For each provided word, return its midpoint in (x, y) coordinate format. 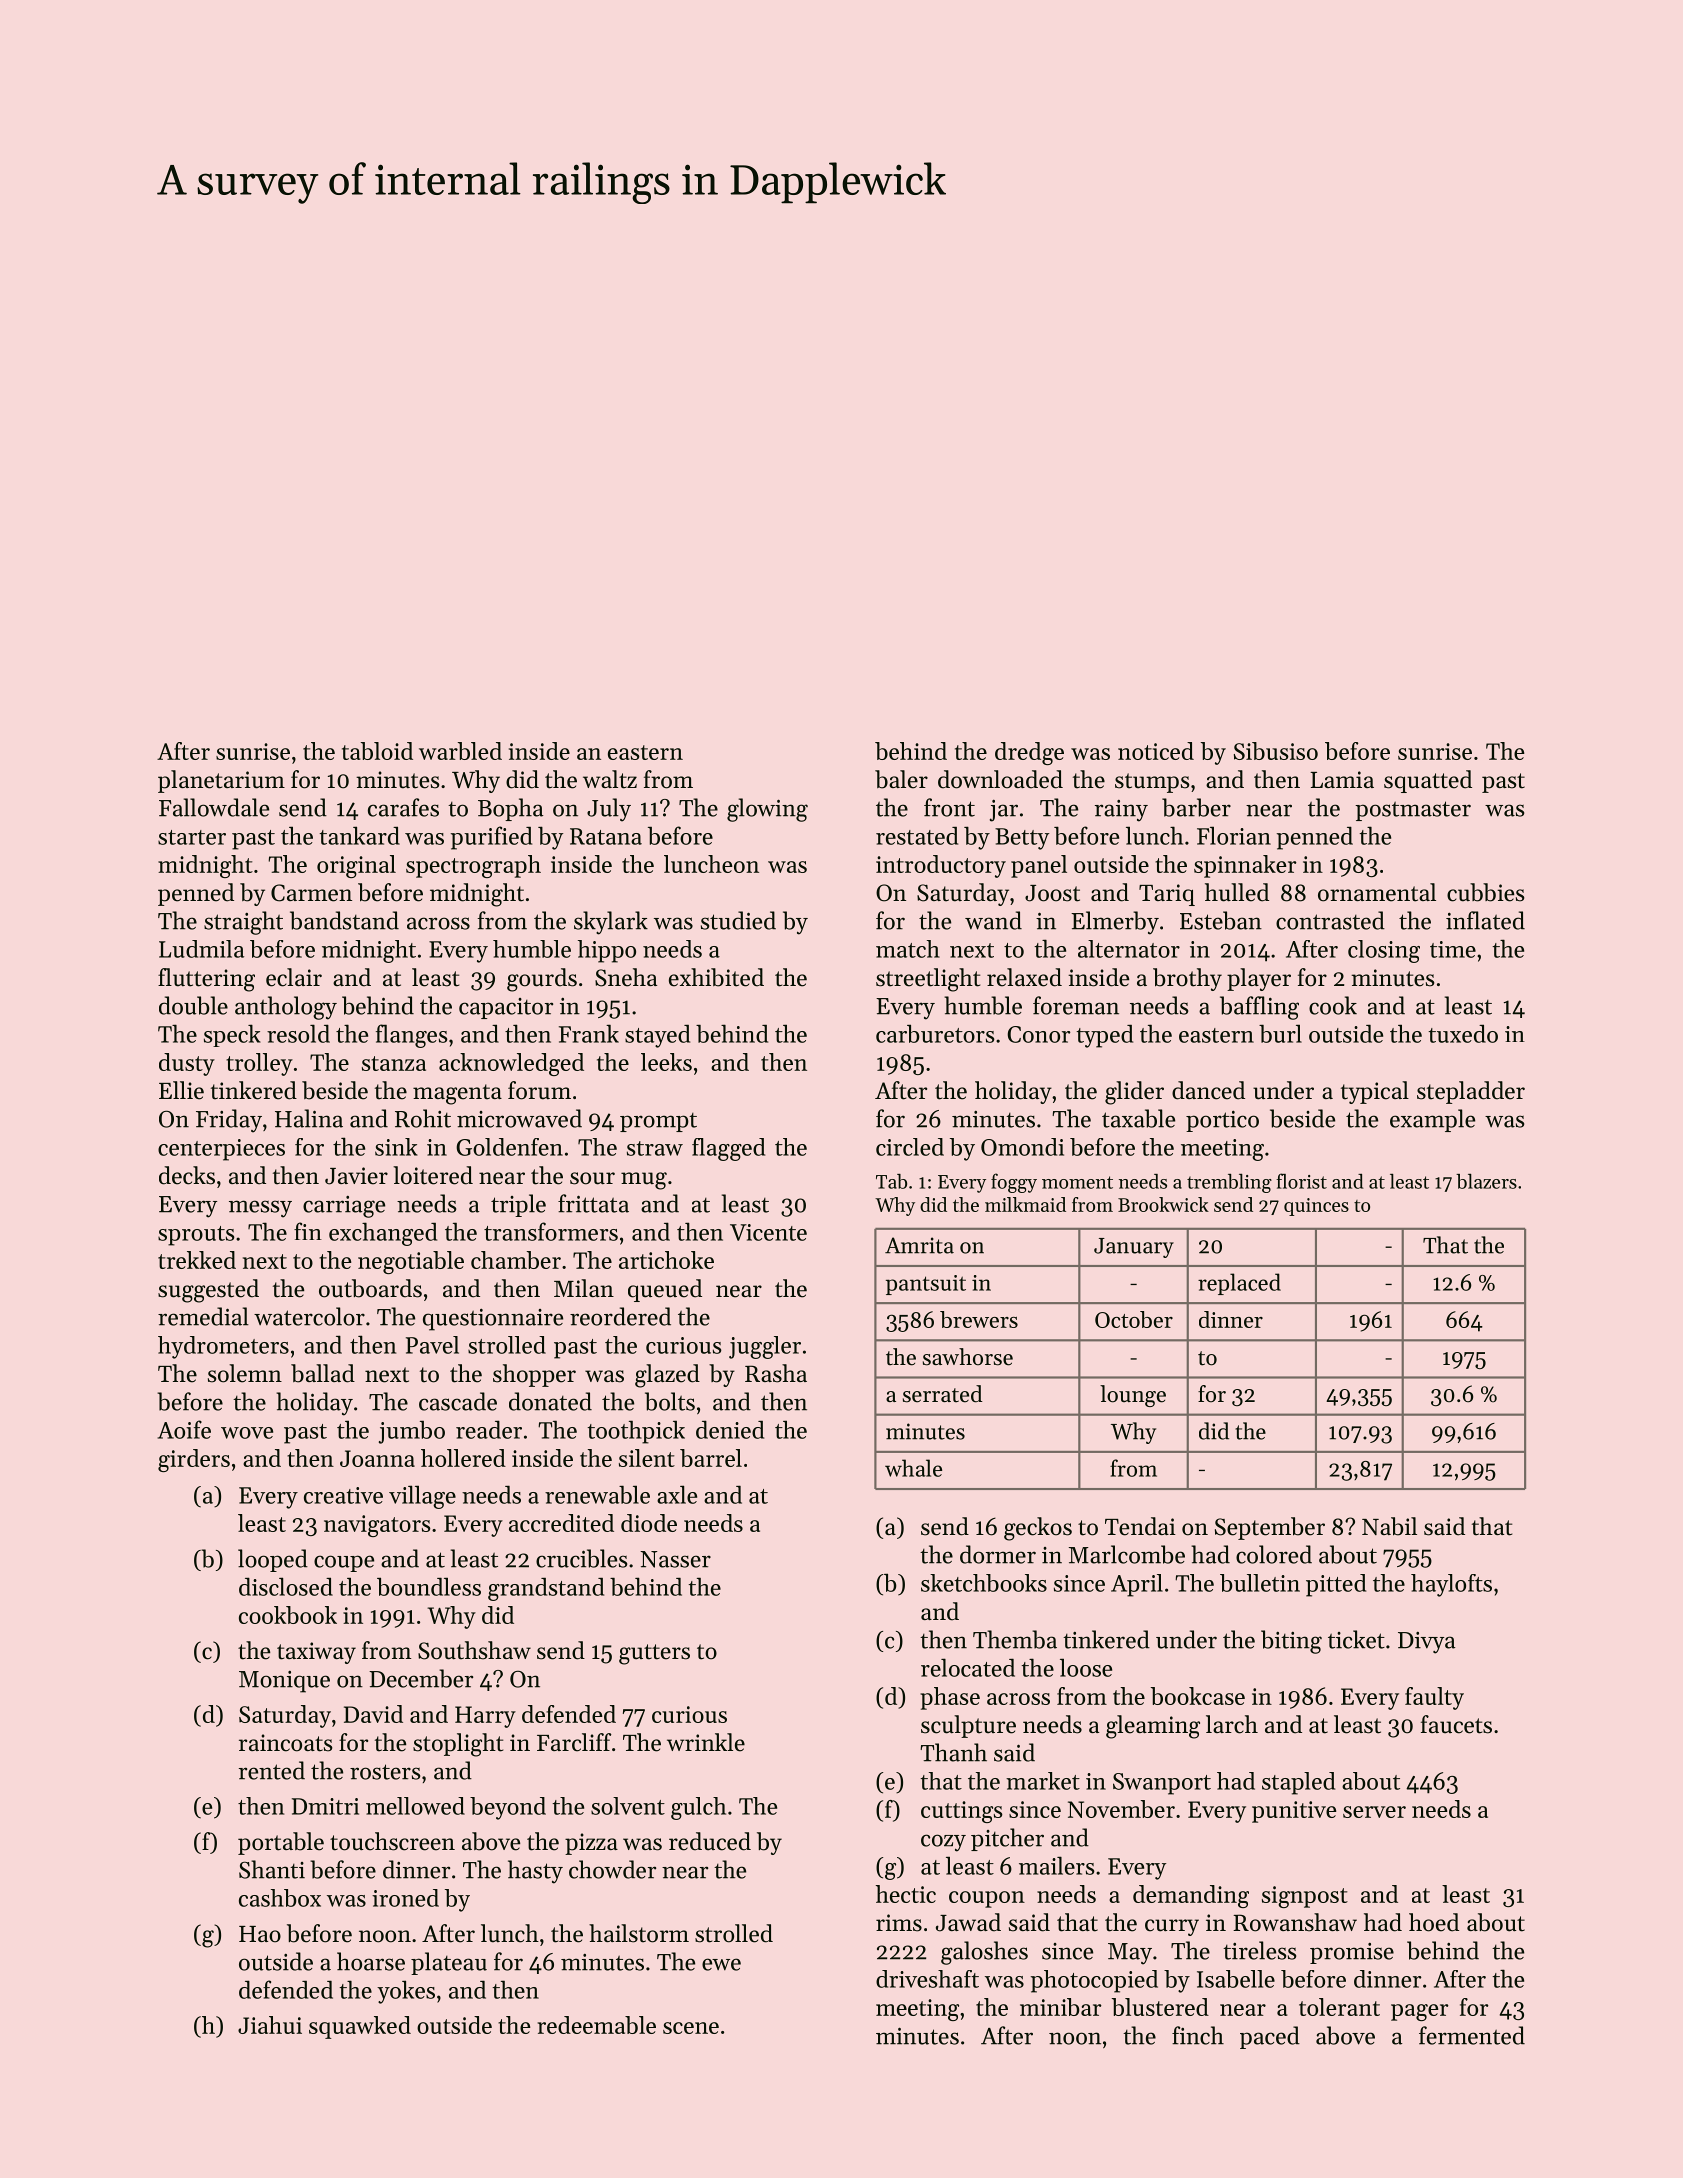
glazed (667, 1376)
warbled (460, 751)
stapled (1298, 1783)
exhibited (716, 977)
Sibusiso (1276, 751)
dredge (1029, 753)
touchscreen (392, 1841)
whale (913, 1468)
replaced (1239, 1284)
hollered (463, 1458)
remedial (203, 1316)
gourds (542, 980)
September (1270, 1528)
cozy (943, 1843)
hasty (535, 1872)
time (1453, 949)
